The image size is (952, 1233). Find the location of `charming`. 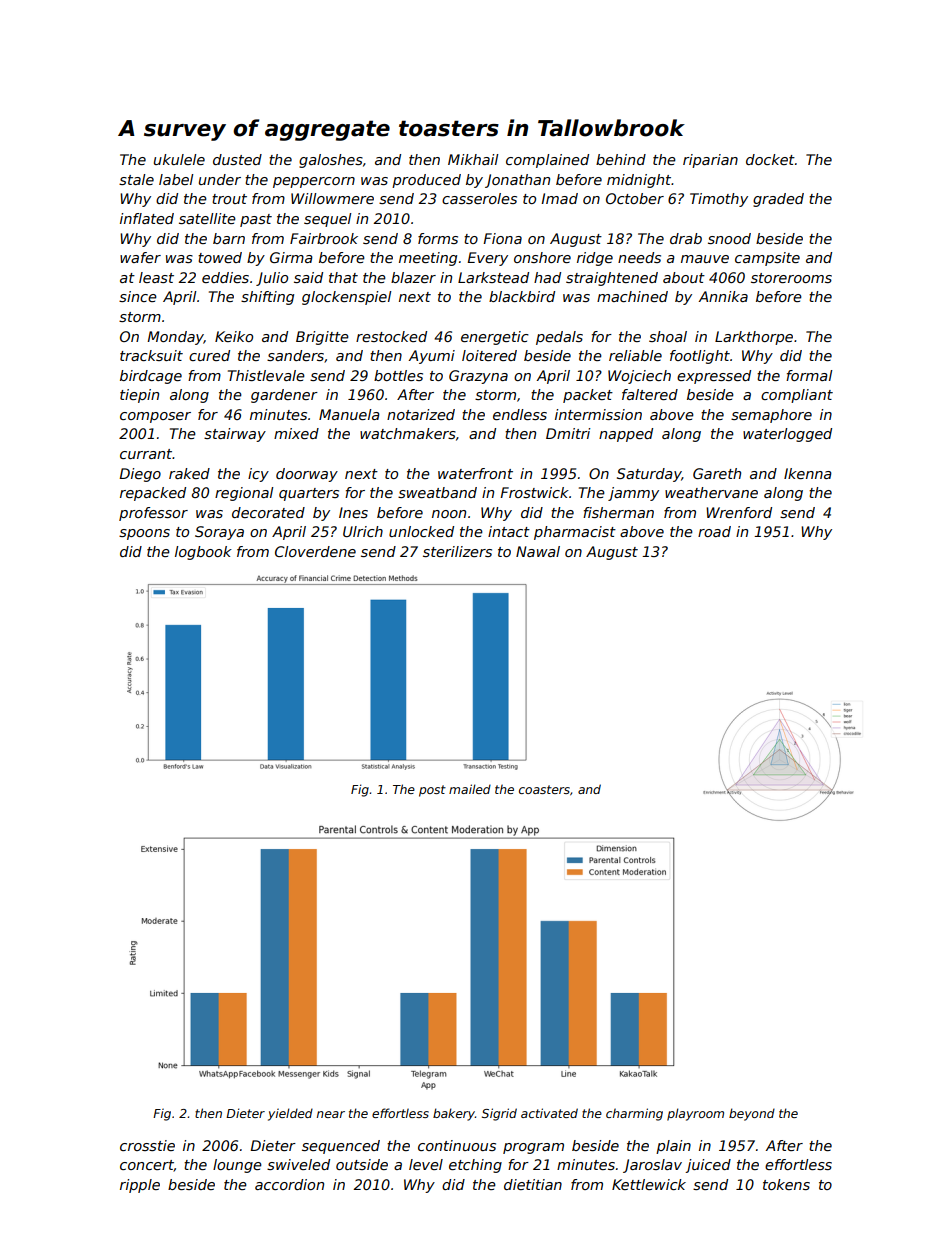

charming is located at coordinates (634, 1114).
